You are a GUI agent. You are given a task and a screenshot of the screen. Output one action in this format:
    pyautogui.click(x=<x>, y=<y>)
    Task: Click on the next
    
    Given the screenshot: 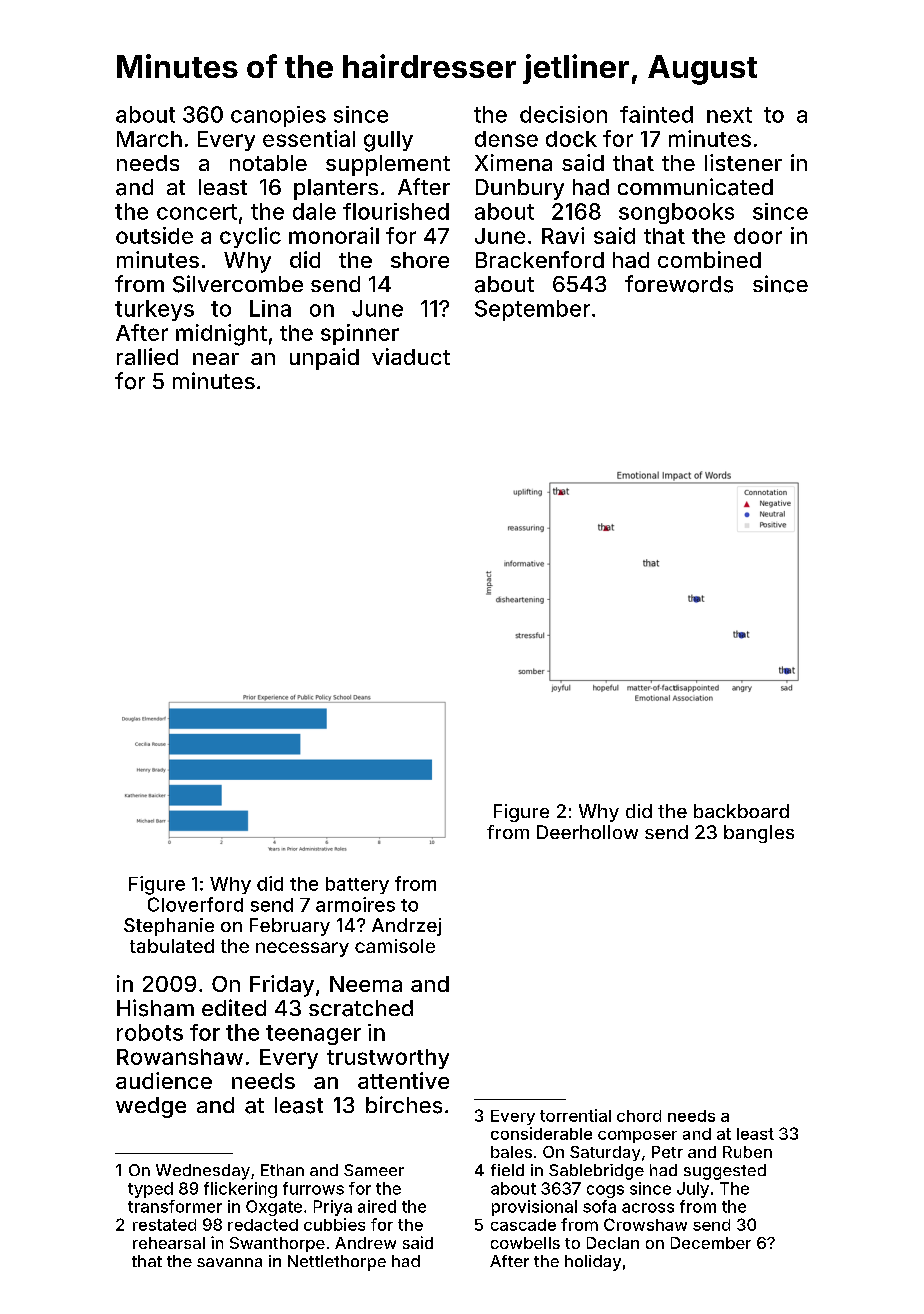 What is the action you would take?
    pyautogui.click(x=729, y=115)
